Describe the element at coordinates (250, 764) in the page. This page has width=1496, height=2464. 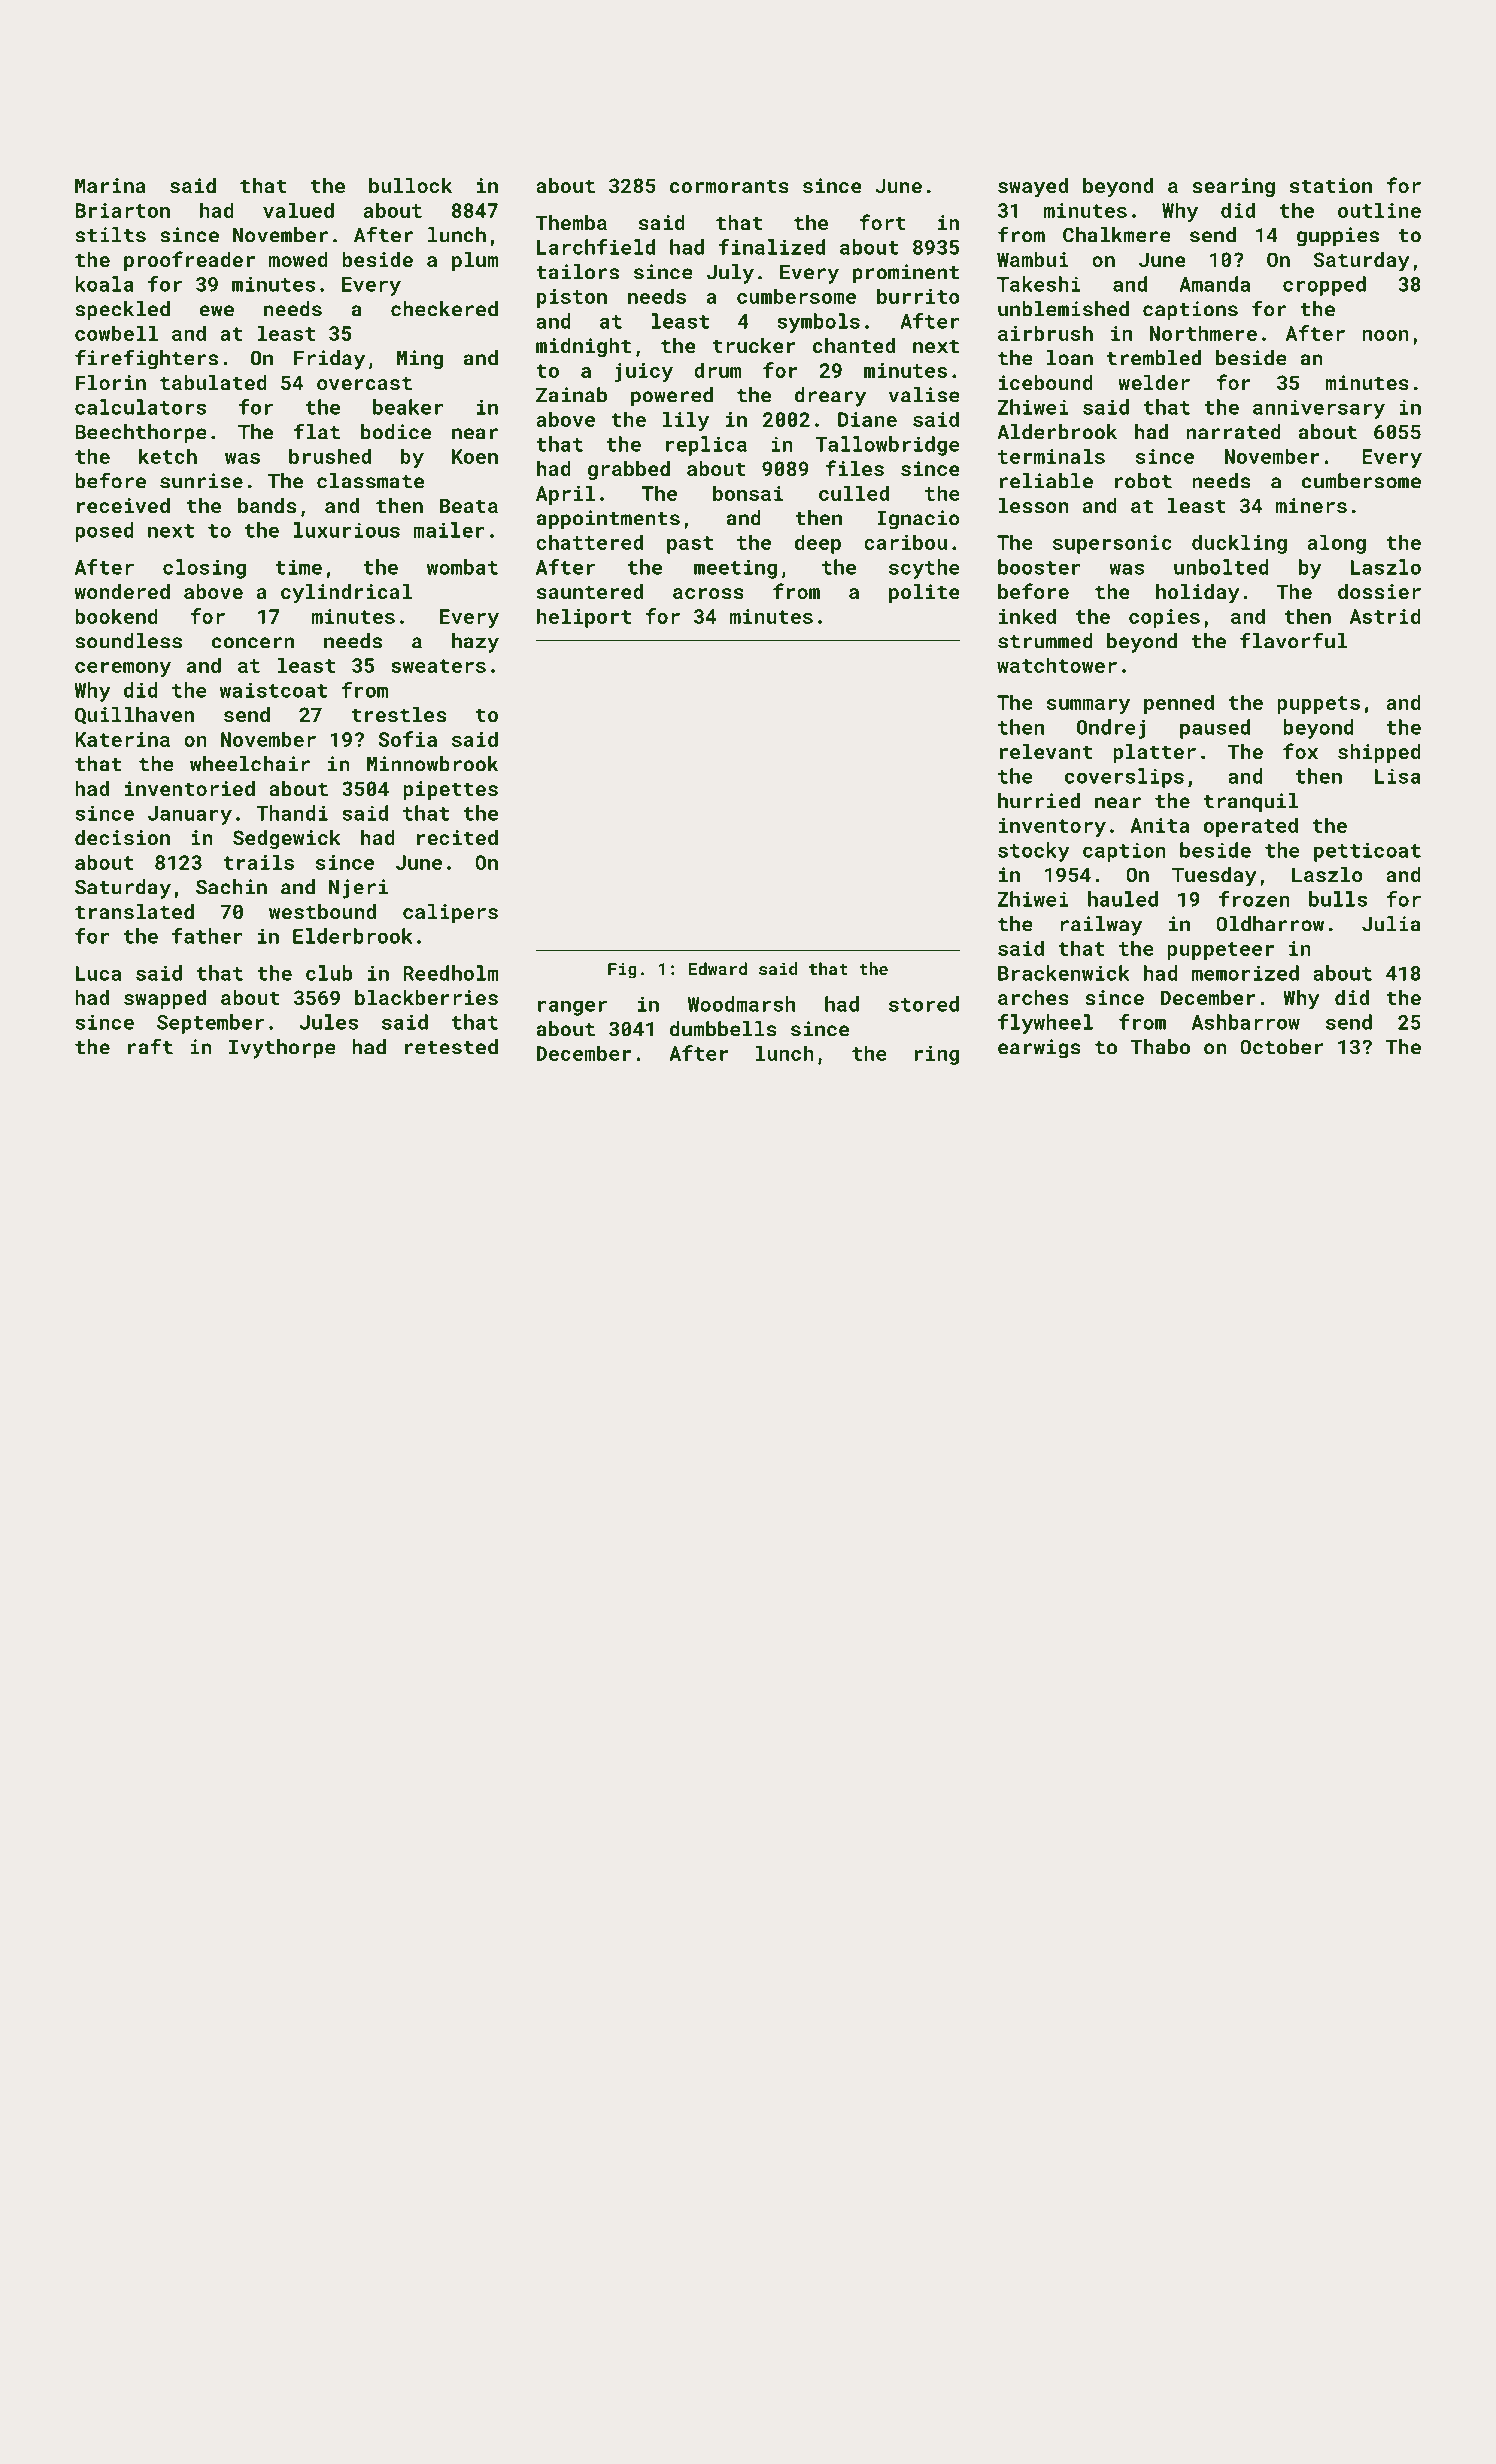
I see `wheelchair` at that location.
